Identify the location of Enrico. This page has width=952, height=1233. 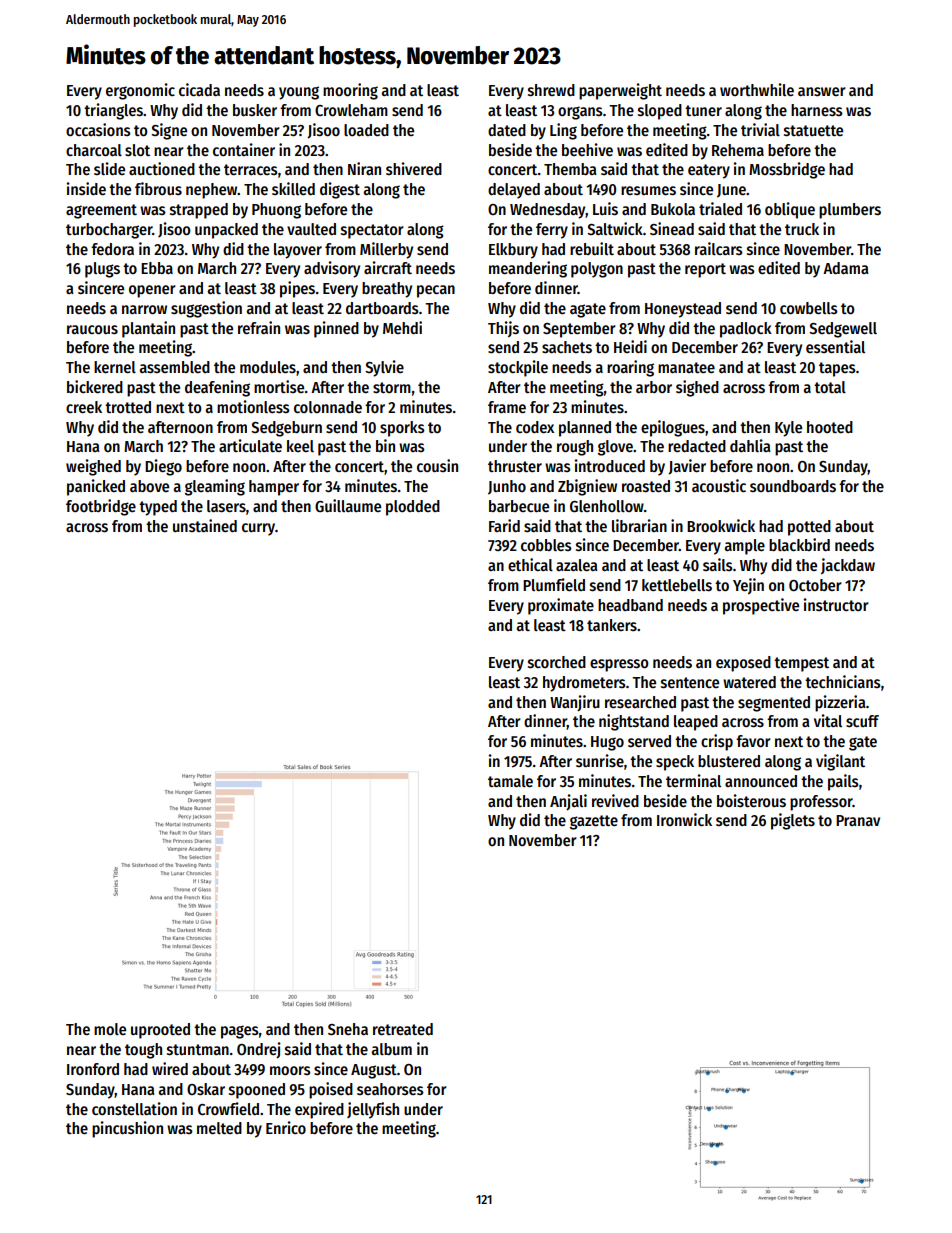
(286, 1127).
